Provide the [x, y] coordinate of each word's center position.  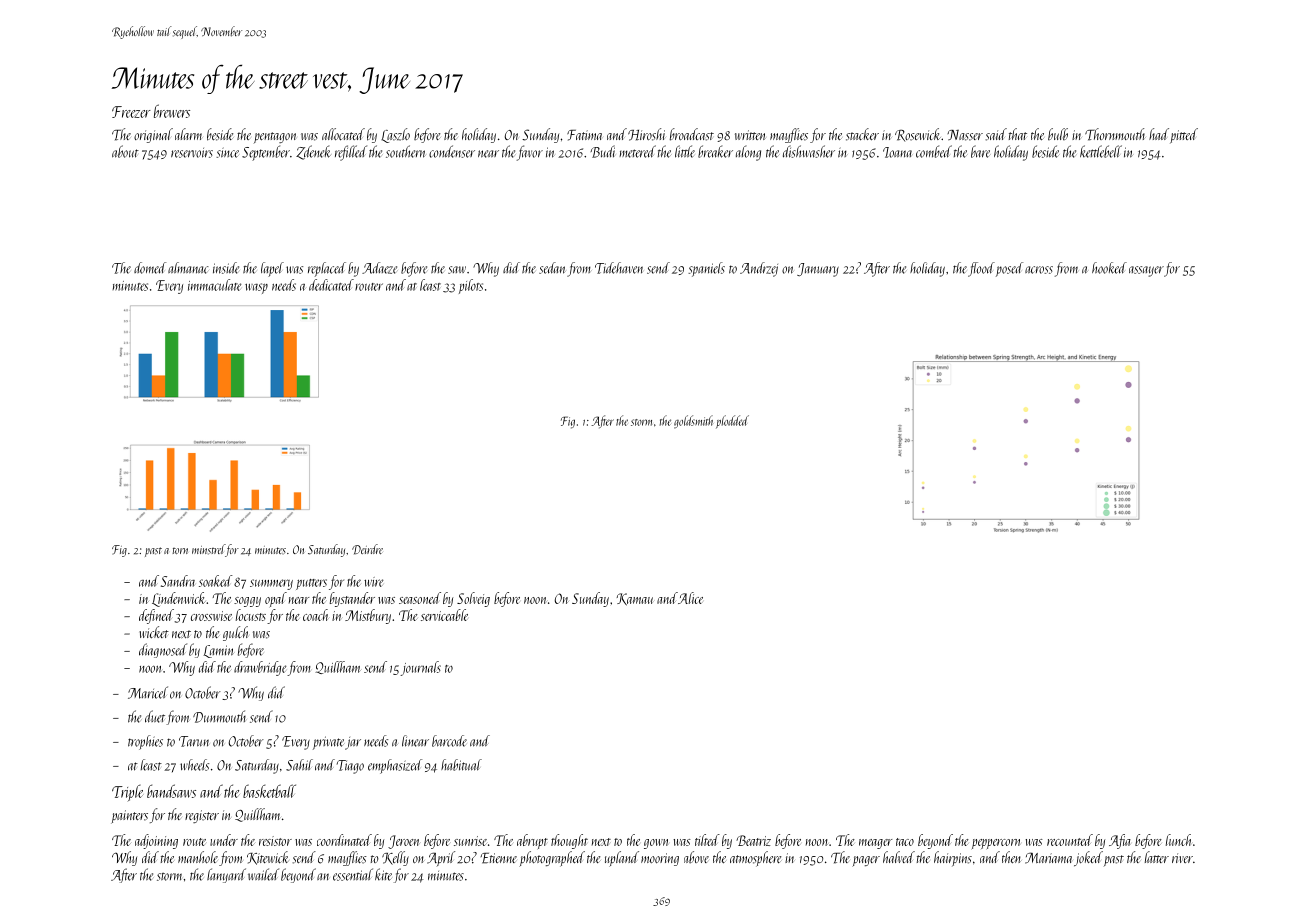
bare [980, 151]
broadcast [692, 134]
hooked [1109, 268]
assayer [1146, 271]
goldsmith [693, 422]
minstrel [208, 549]
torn [180, 551]
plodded [732, 422]
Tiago [350, 767]
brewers [172, 111]
